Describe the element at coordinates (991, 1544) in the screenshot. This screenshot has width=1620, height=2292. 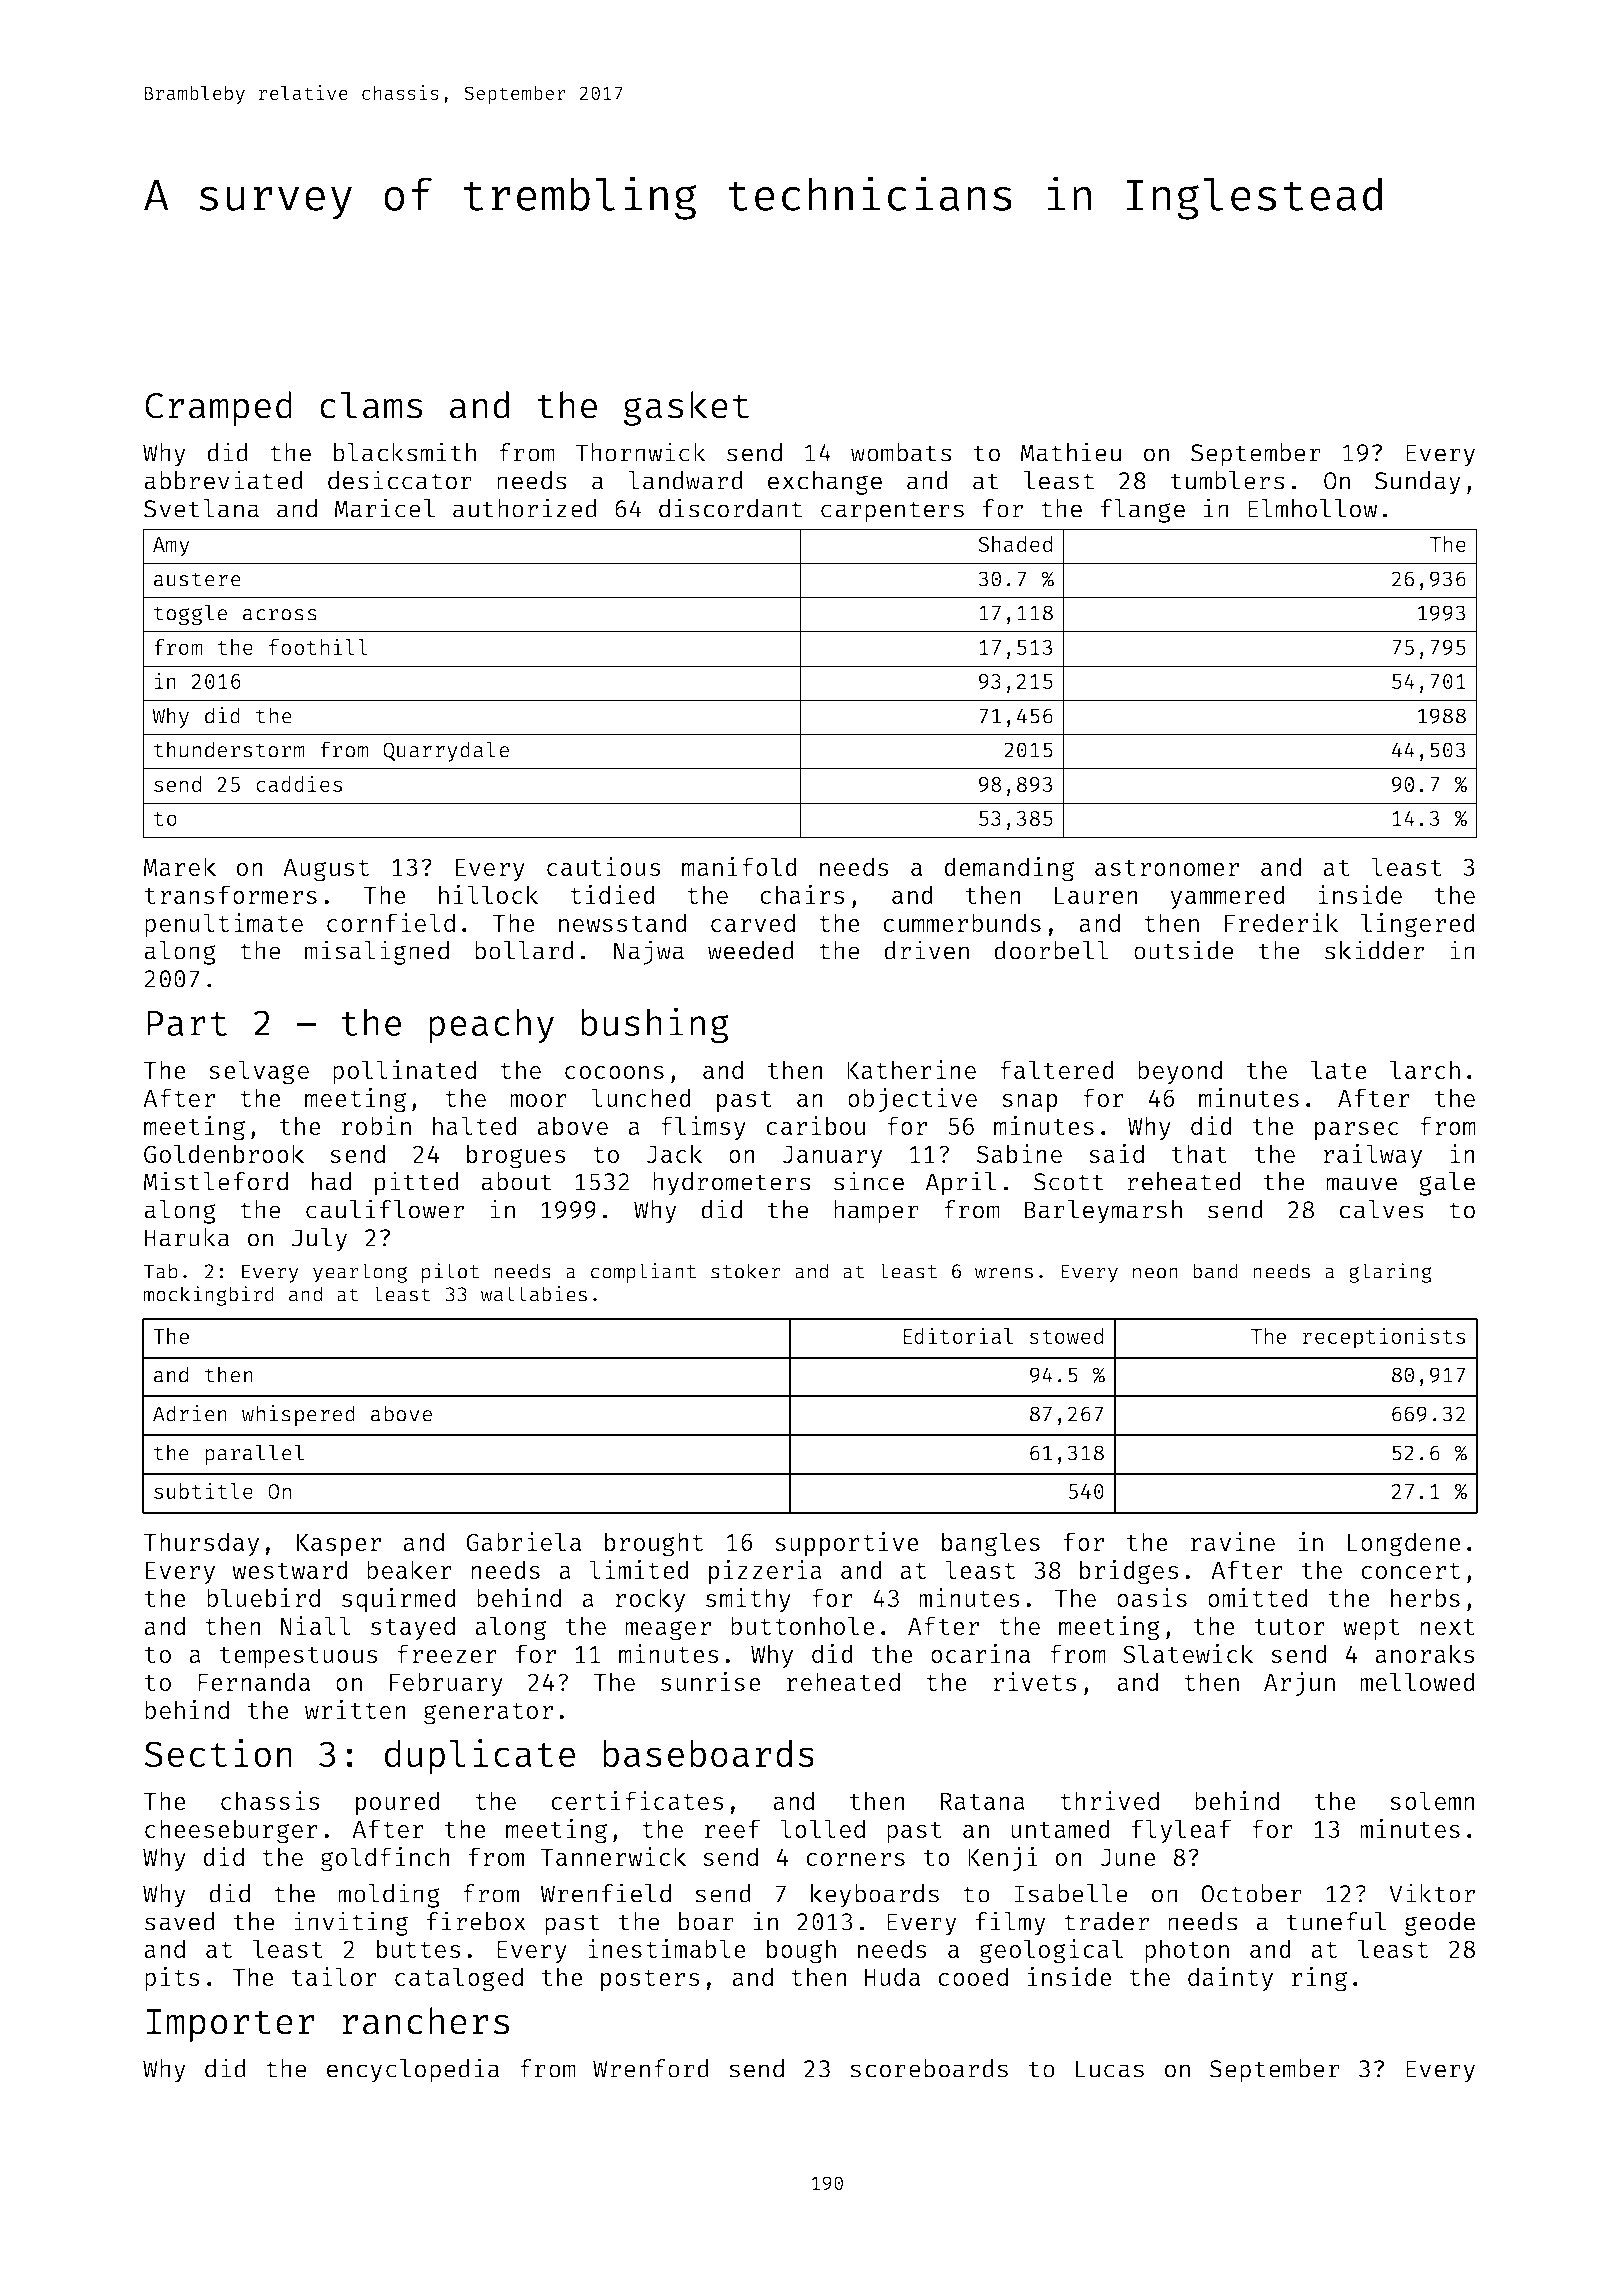
I see `bangles` at that location.
